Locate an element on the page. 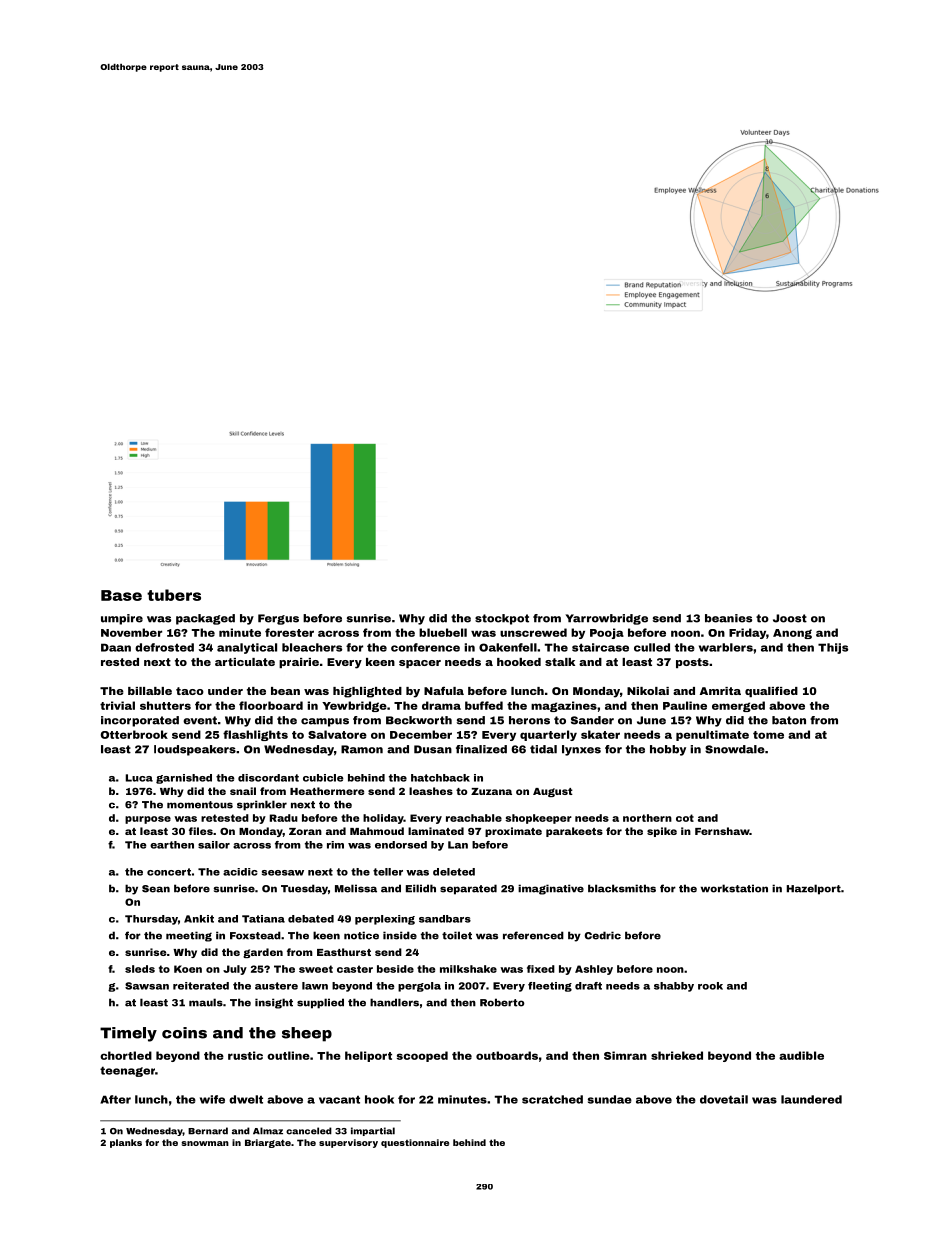  separated is located at coordinates (468, 889).
